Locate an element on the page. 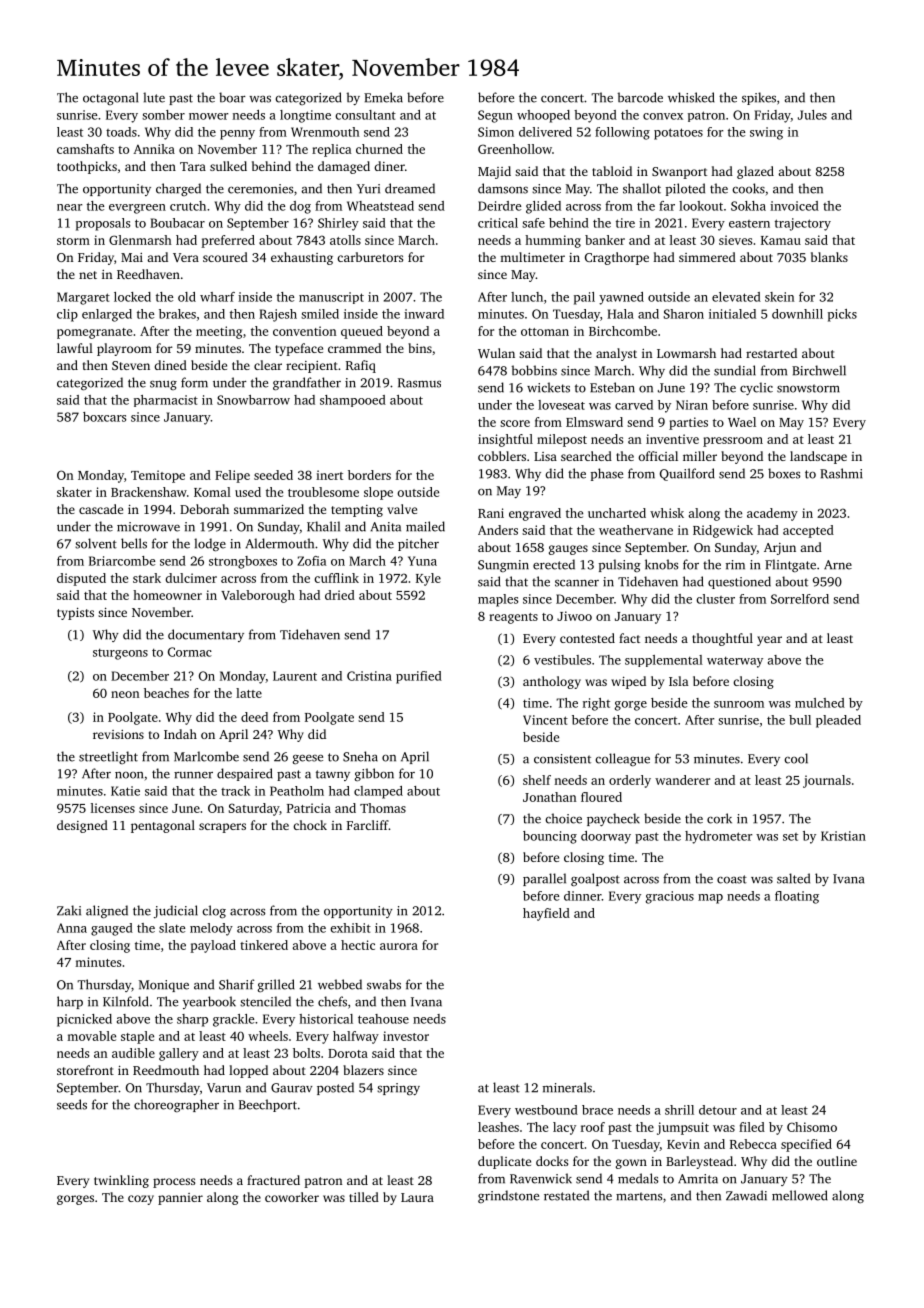  borders is located at coordinates (369, 475).
